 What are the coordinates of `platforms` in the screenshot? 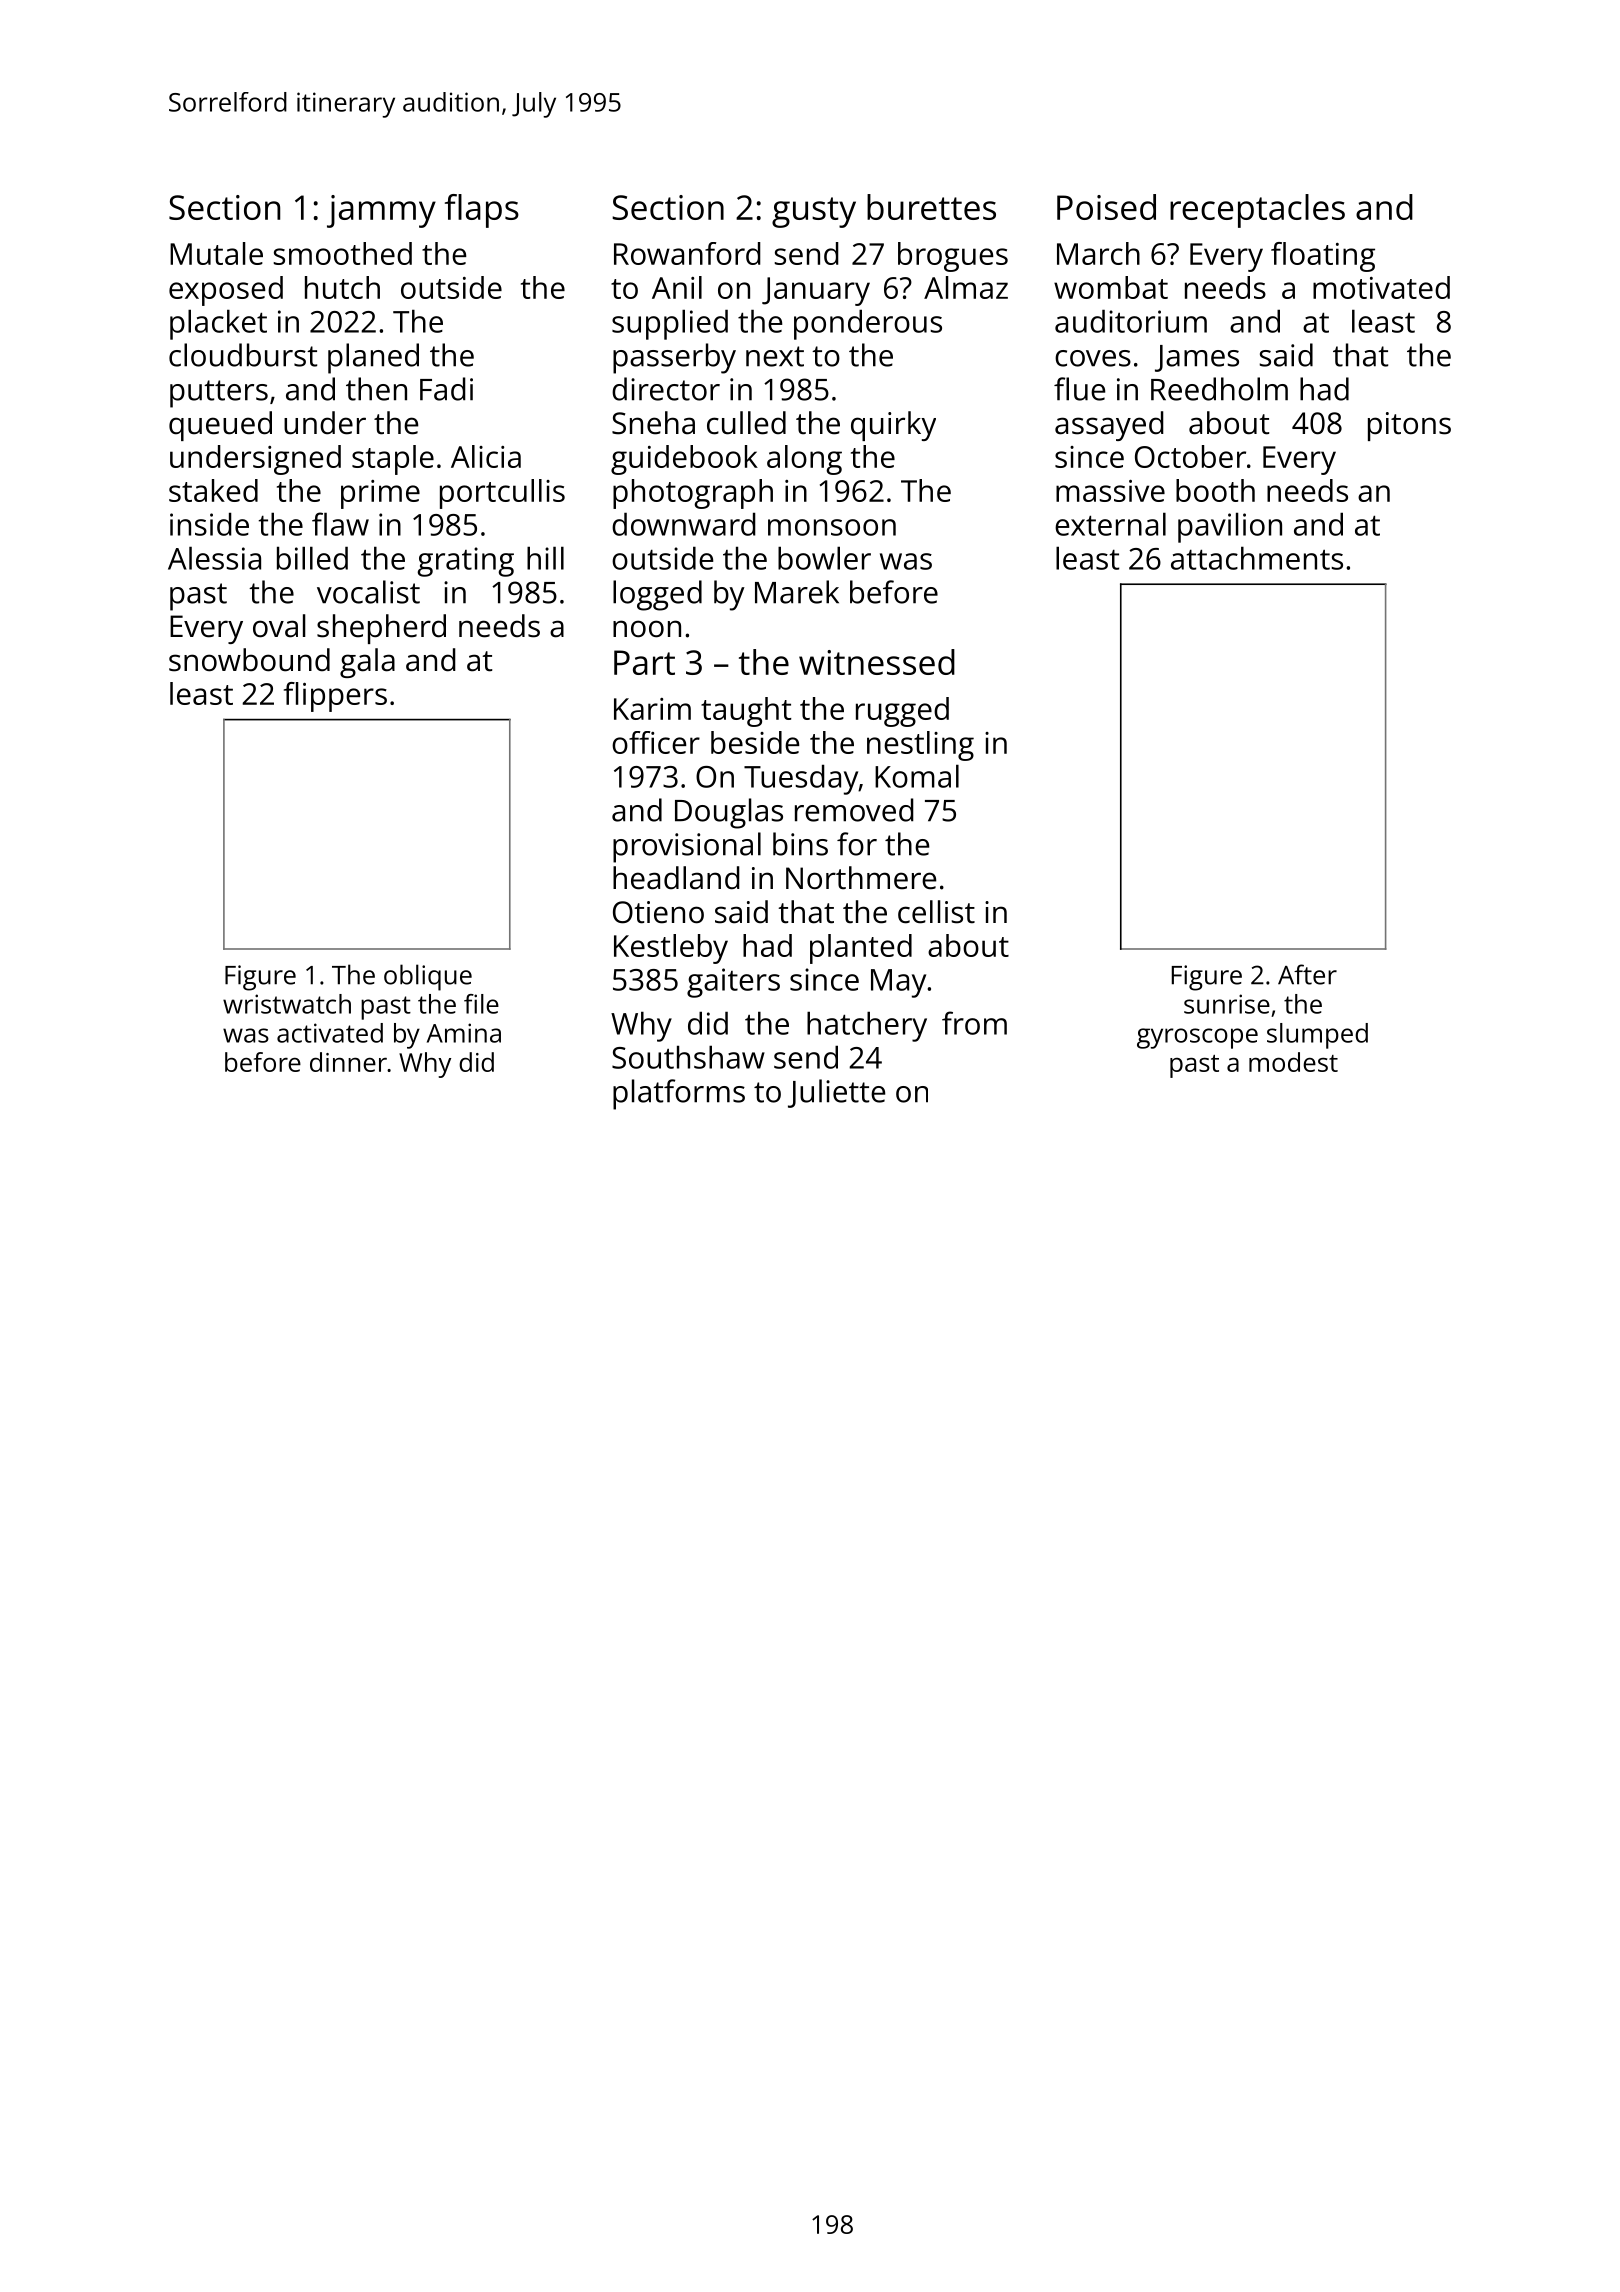 It's located at (679, 1094).
